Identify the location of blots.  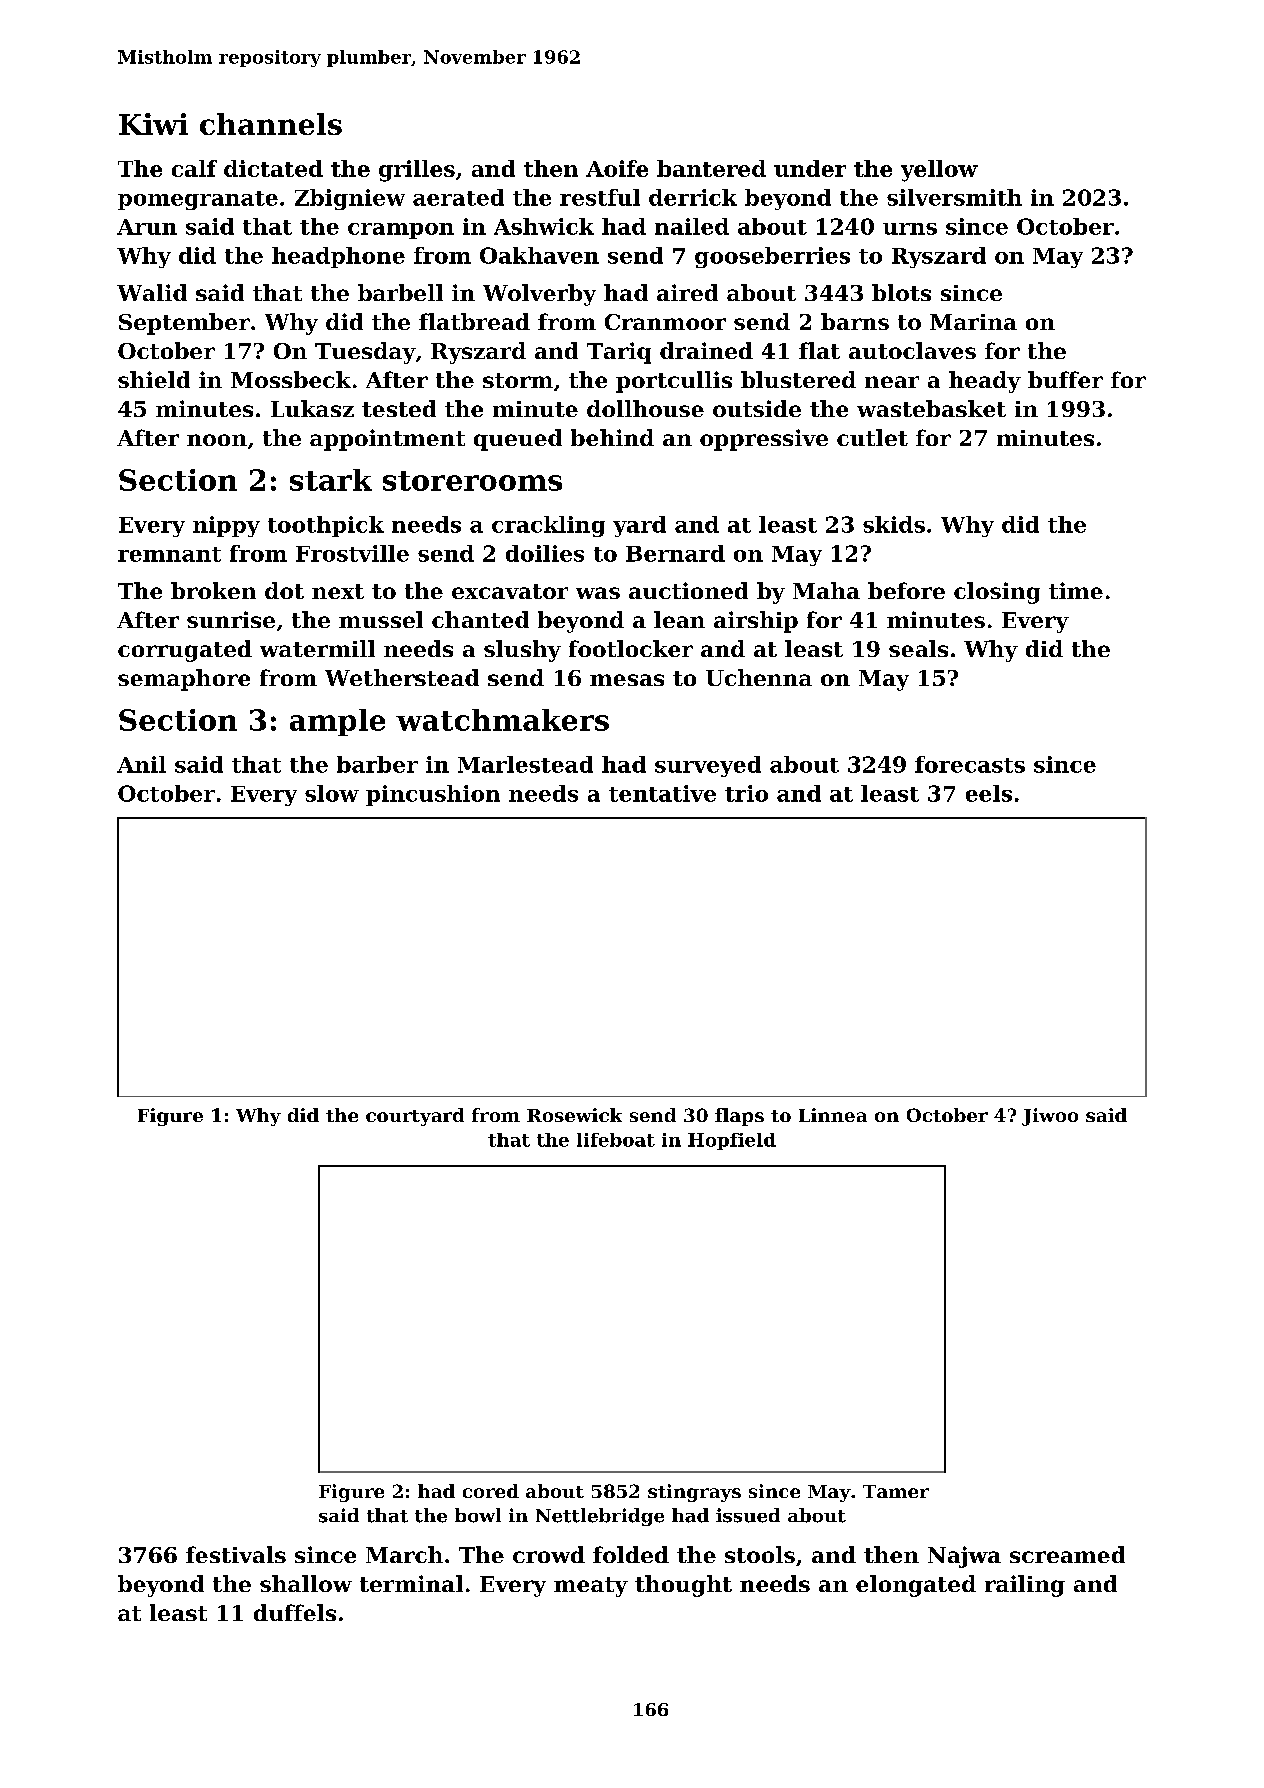
(901, 292).
